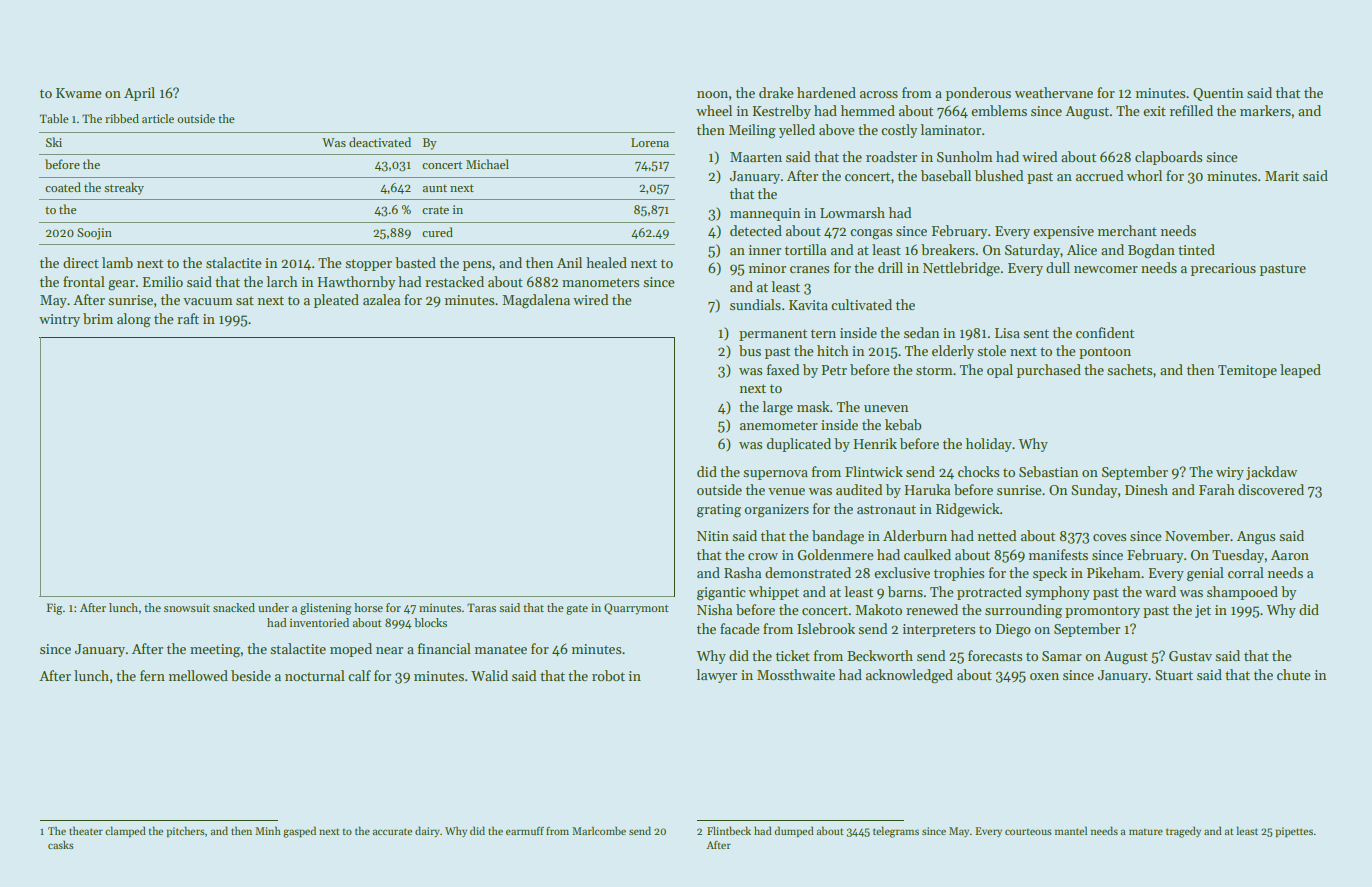 The image size is (1372, 887). What do you see at coordinates (599, 830) in the page?
I see `Marlcombe` at bounding box center [599, 830].
